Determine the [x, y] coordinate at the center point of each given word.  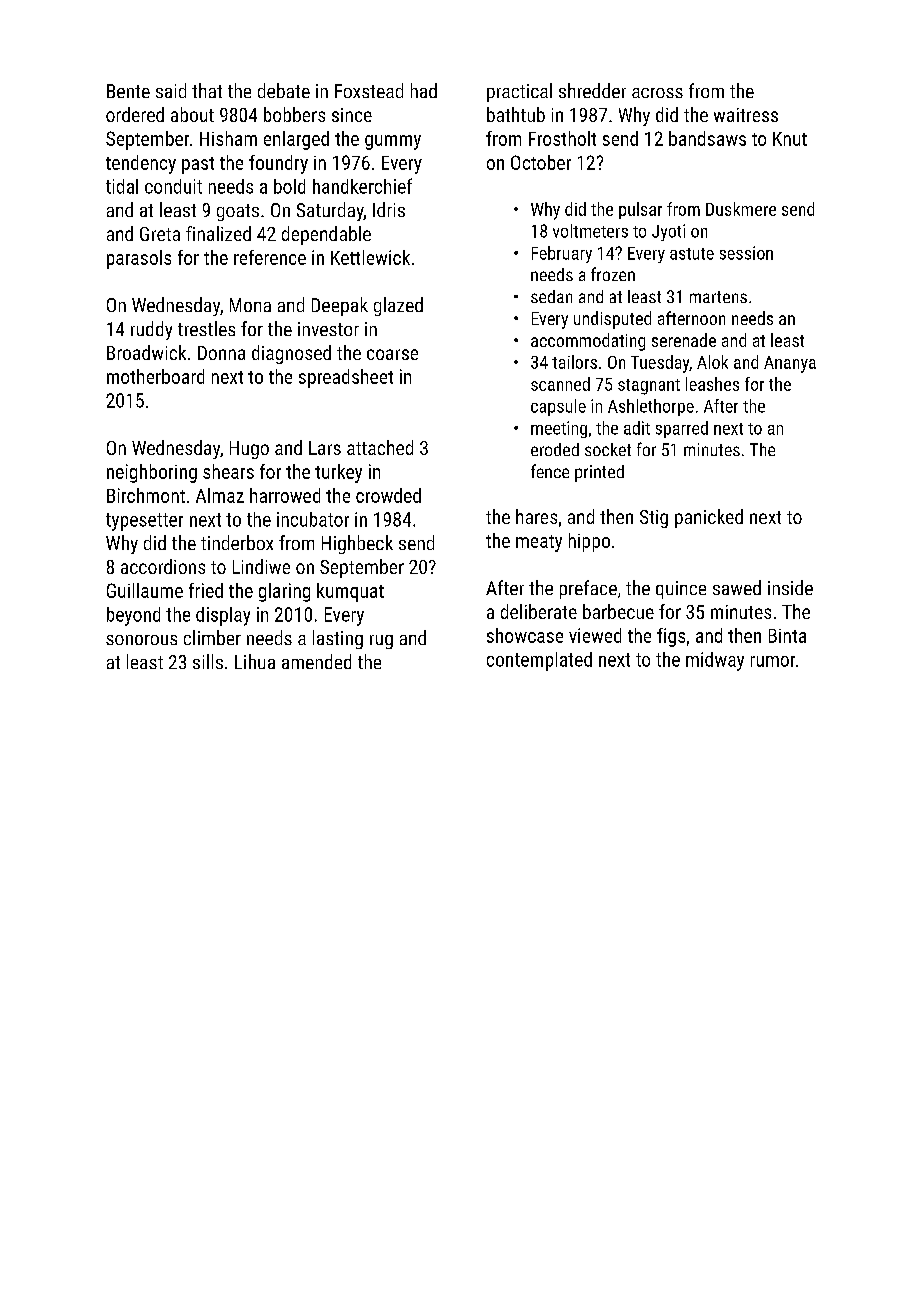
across [657, 93]
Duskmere [741, 209]
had [424, 90]
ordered [135, 114]
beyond [133, 616]
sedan [551, 296]
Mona [250, 305]
